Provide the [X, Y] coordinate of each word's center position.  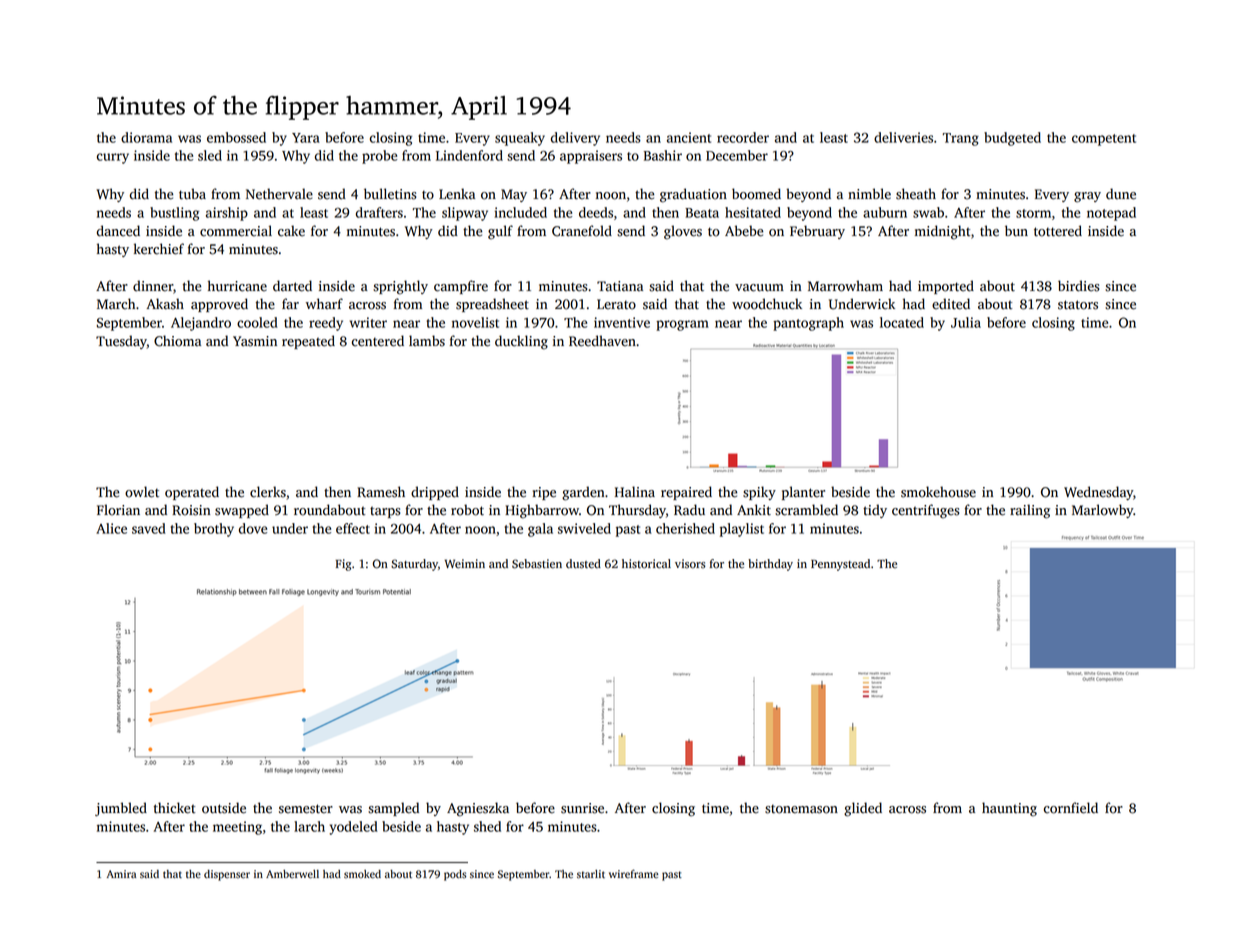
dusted [583, 564]
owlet [142, 492]
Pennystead [840, 565]
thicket [175, 808]
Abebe [744, 231]
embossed [236, 137]
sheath [916, 194]
